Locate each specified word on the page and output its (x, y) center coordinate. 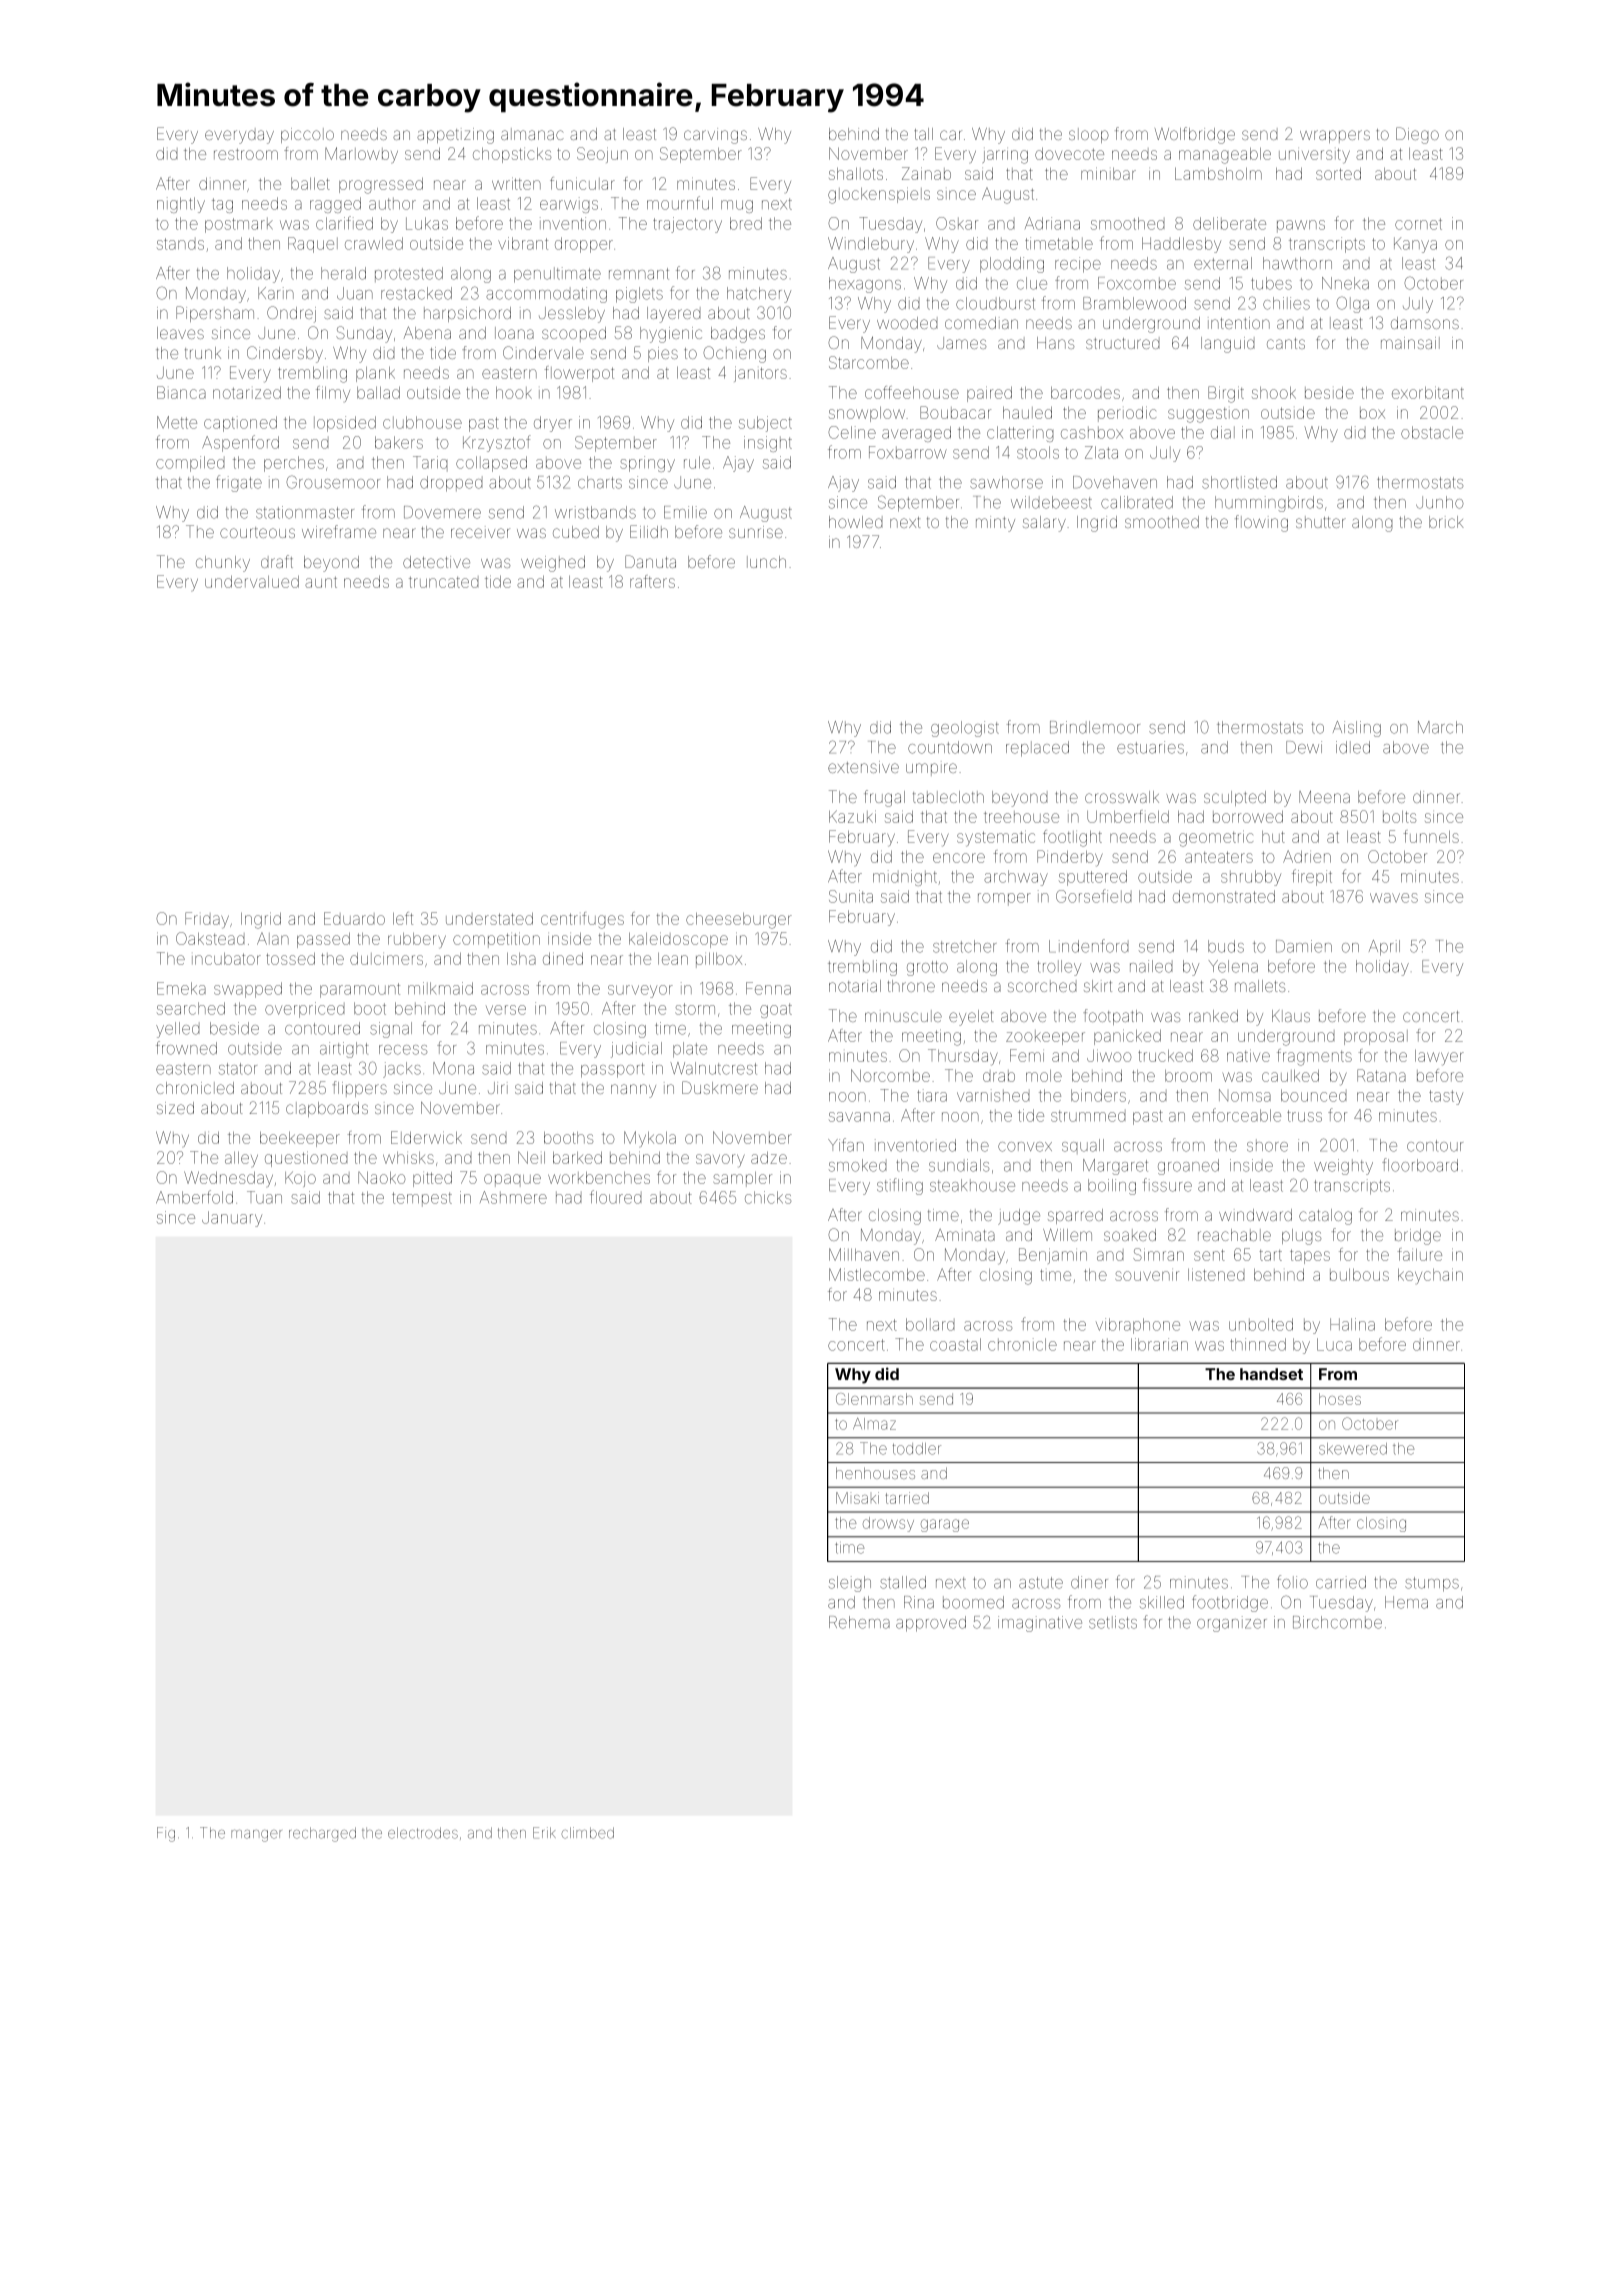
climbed (587, 1833)
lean (673, 959)
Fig (166, 1834)
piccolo (307, 135)
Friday (207, 920)
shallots (856, 174)
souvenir (1147, 1276)
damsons (1425, 323)
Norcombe (890, 1075)
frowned (186, 1048)
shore (1267, 1145)
